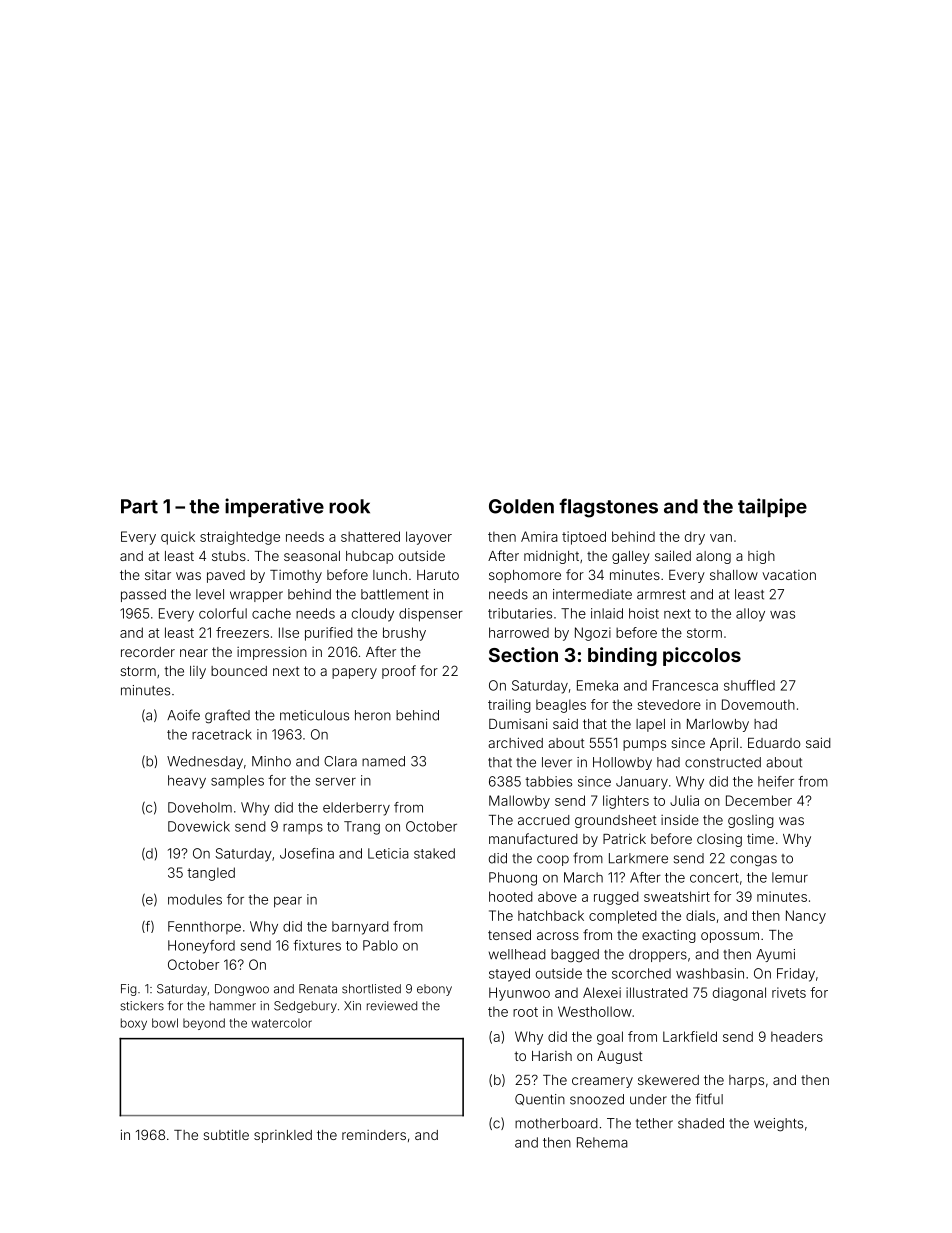 The image size is (952, 1233). What do you see at coordinates (283, 1136) in the screenshot?
I see `sprinkled` at bounding box center [283, 1136].
